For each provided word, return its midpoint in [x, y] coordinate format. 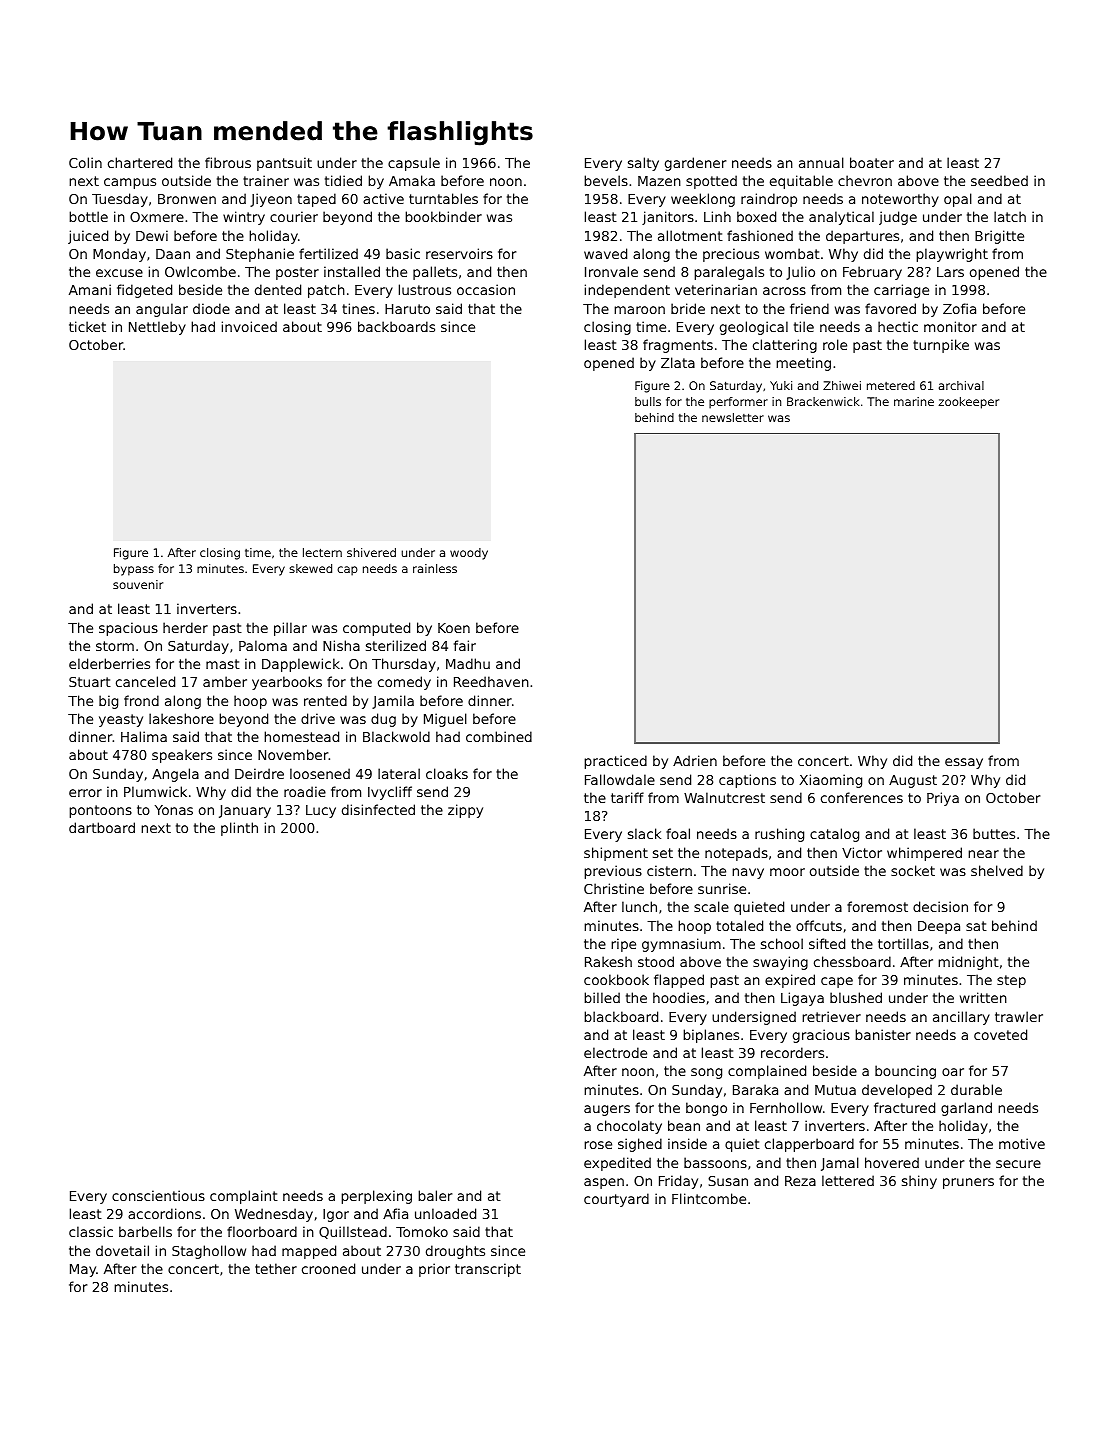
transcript [488, 1270]
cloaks [447, 773]
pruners [968, 1183]
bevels [606, 180]
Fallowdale [620, 779]
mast [223, 664]
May [83, 1270]
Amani [90, 289]
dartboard [102, 827]
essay [964, 763]
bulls [648, 401]
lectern [322, 552]
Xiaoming [830, 781]
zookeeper [969, 403]
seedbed [999, 180]
